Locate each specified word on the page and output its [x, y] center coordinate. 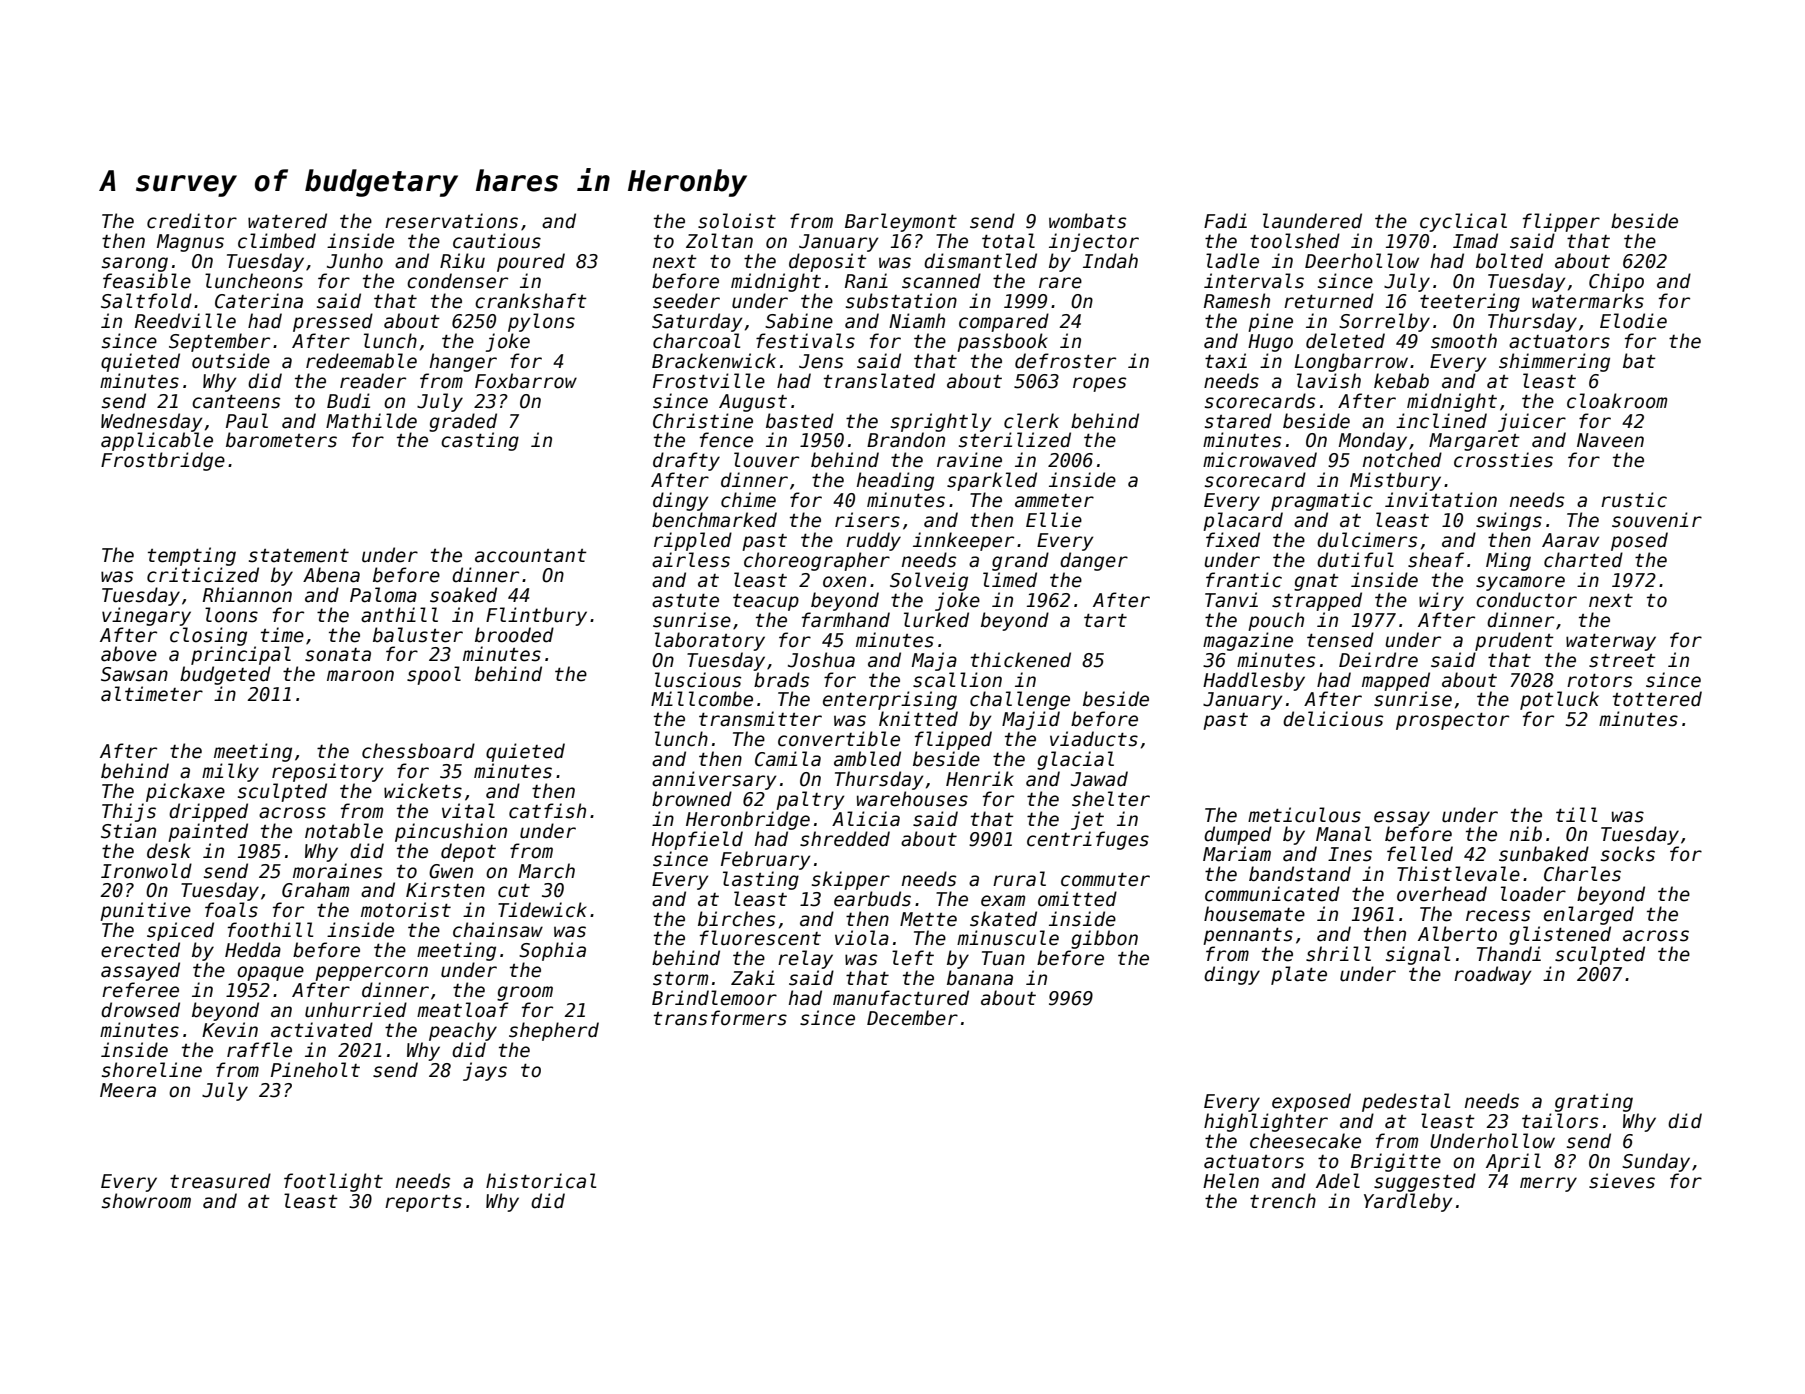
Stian [128, 831]
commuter [1105, 880]
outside [231, 361]
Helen [1231, 1181]
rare [1060, 283]
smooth [1464, 341]
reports [423, 1203]
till [1576, 814]
